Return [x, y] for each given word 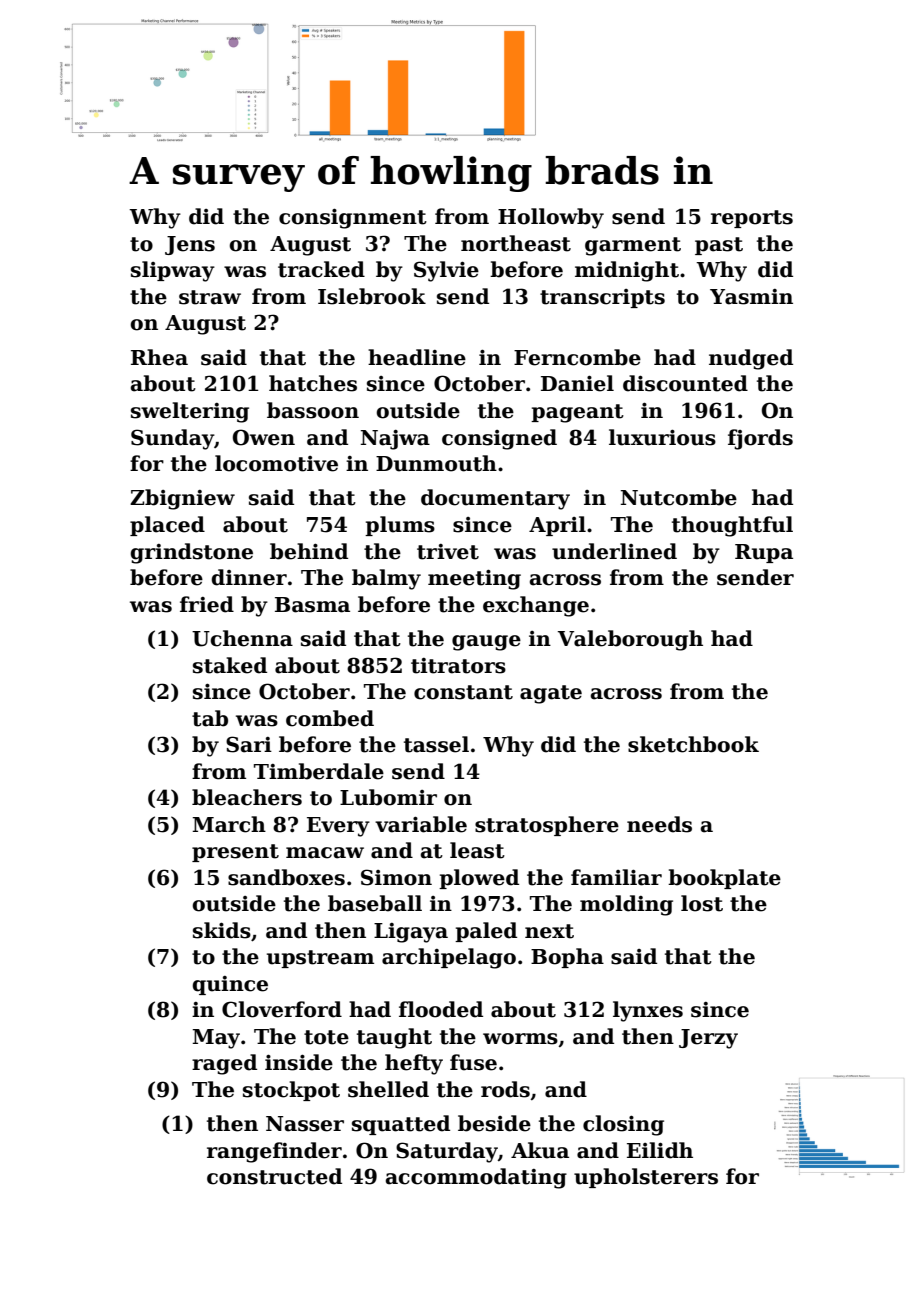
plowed [479, 879]
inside [299, 1062]
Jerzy [708, 1039]
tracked [321, 269]
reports [752, 219]
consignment [353, 218]
